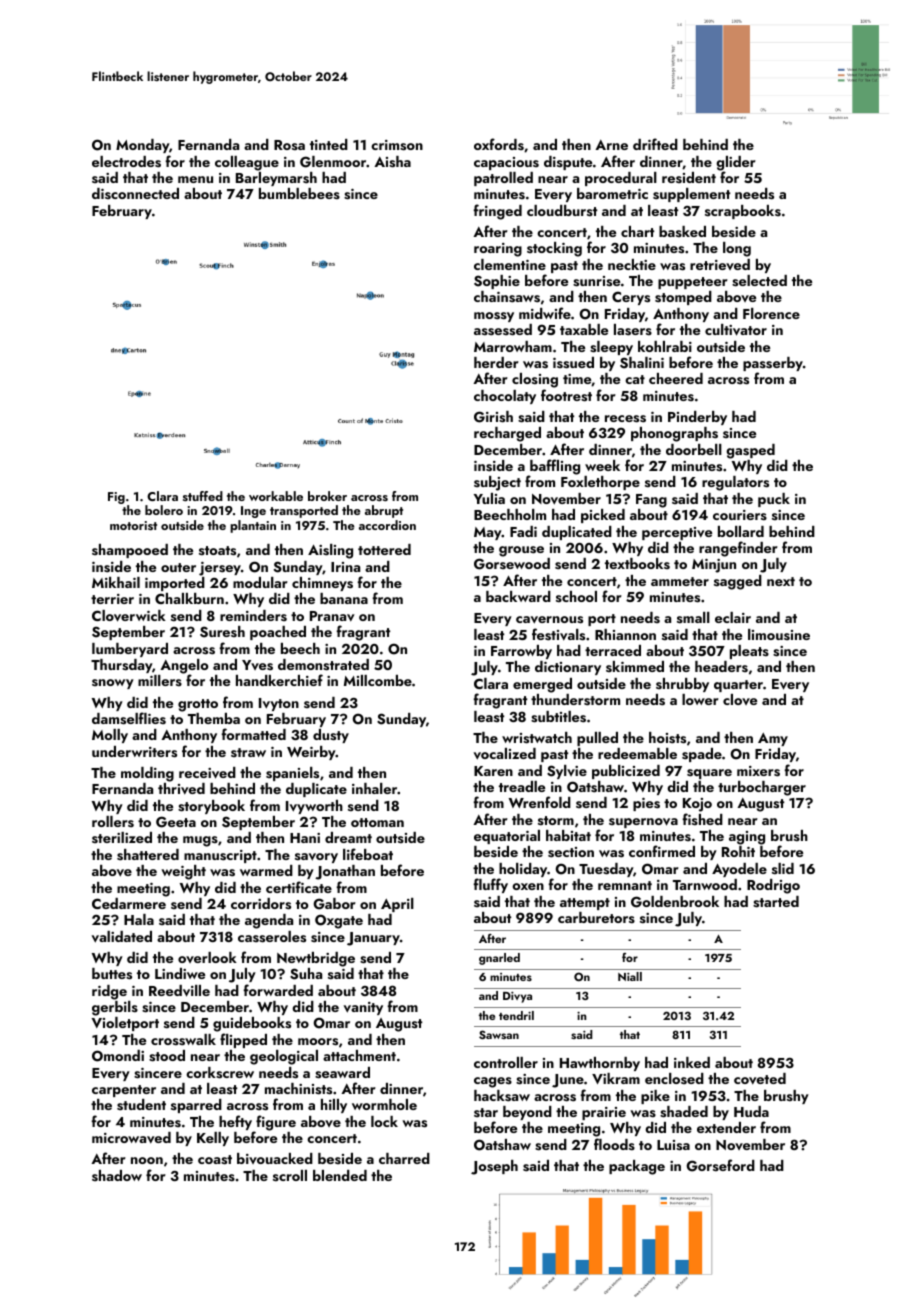  I want to click on hefty, so click(235, 1122).
